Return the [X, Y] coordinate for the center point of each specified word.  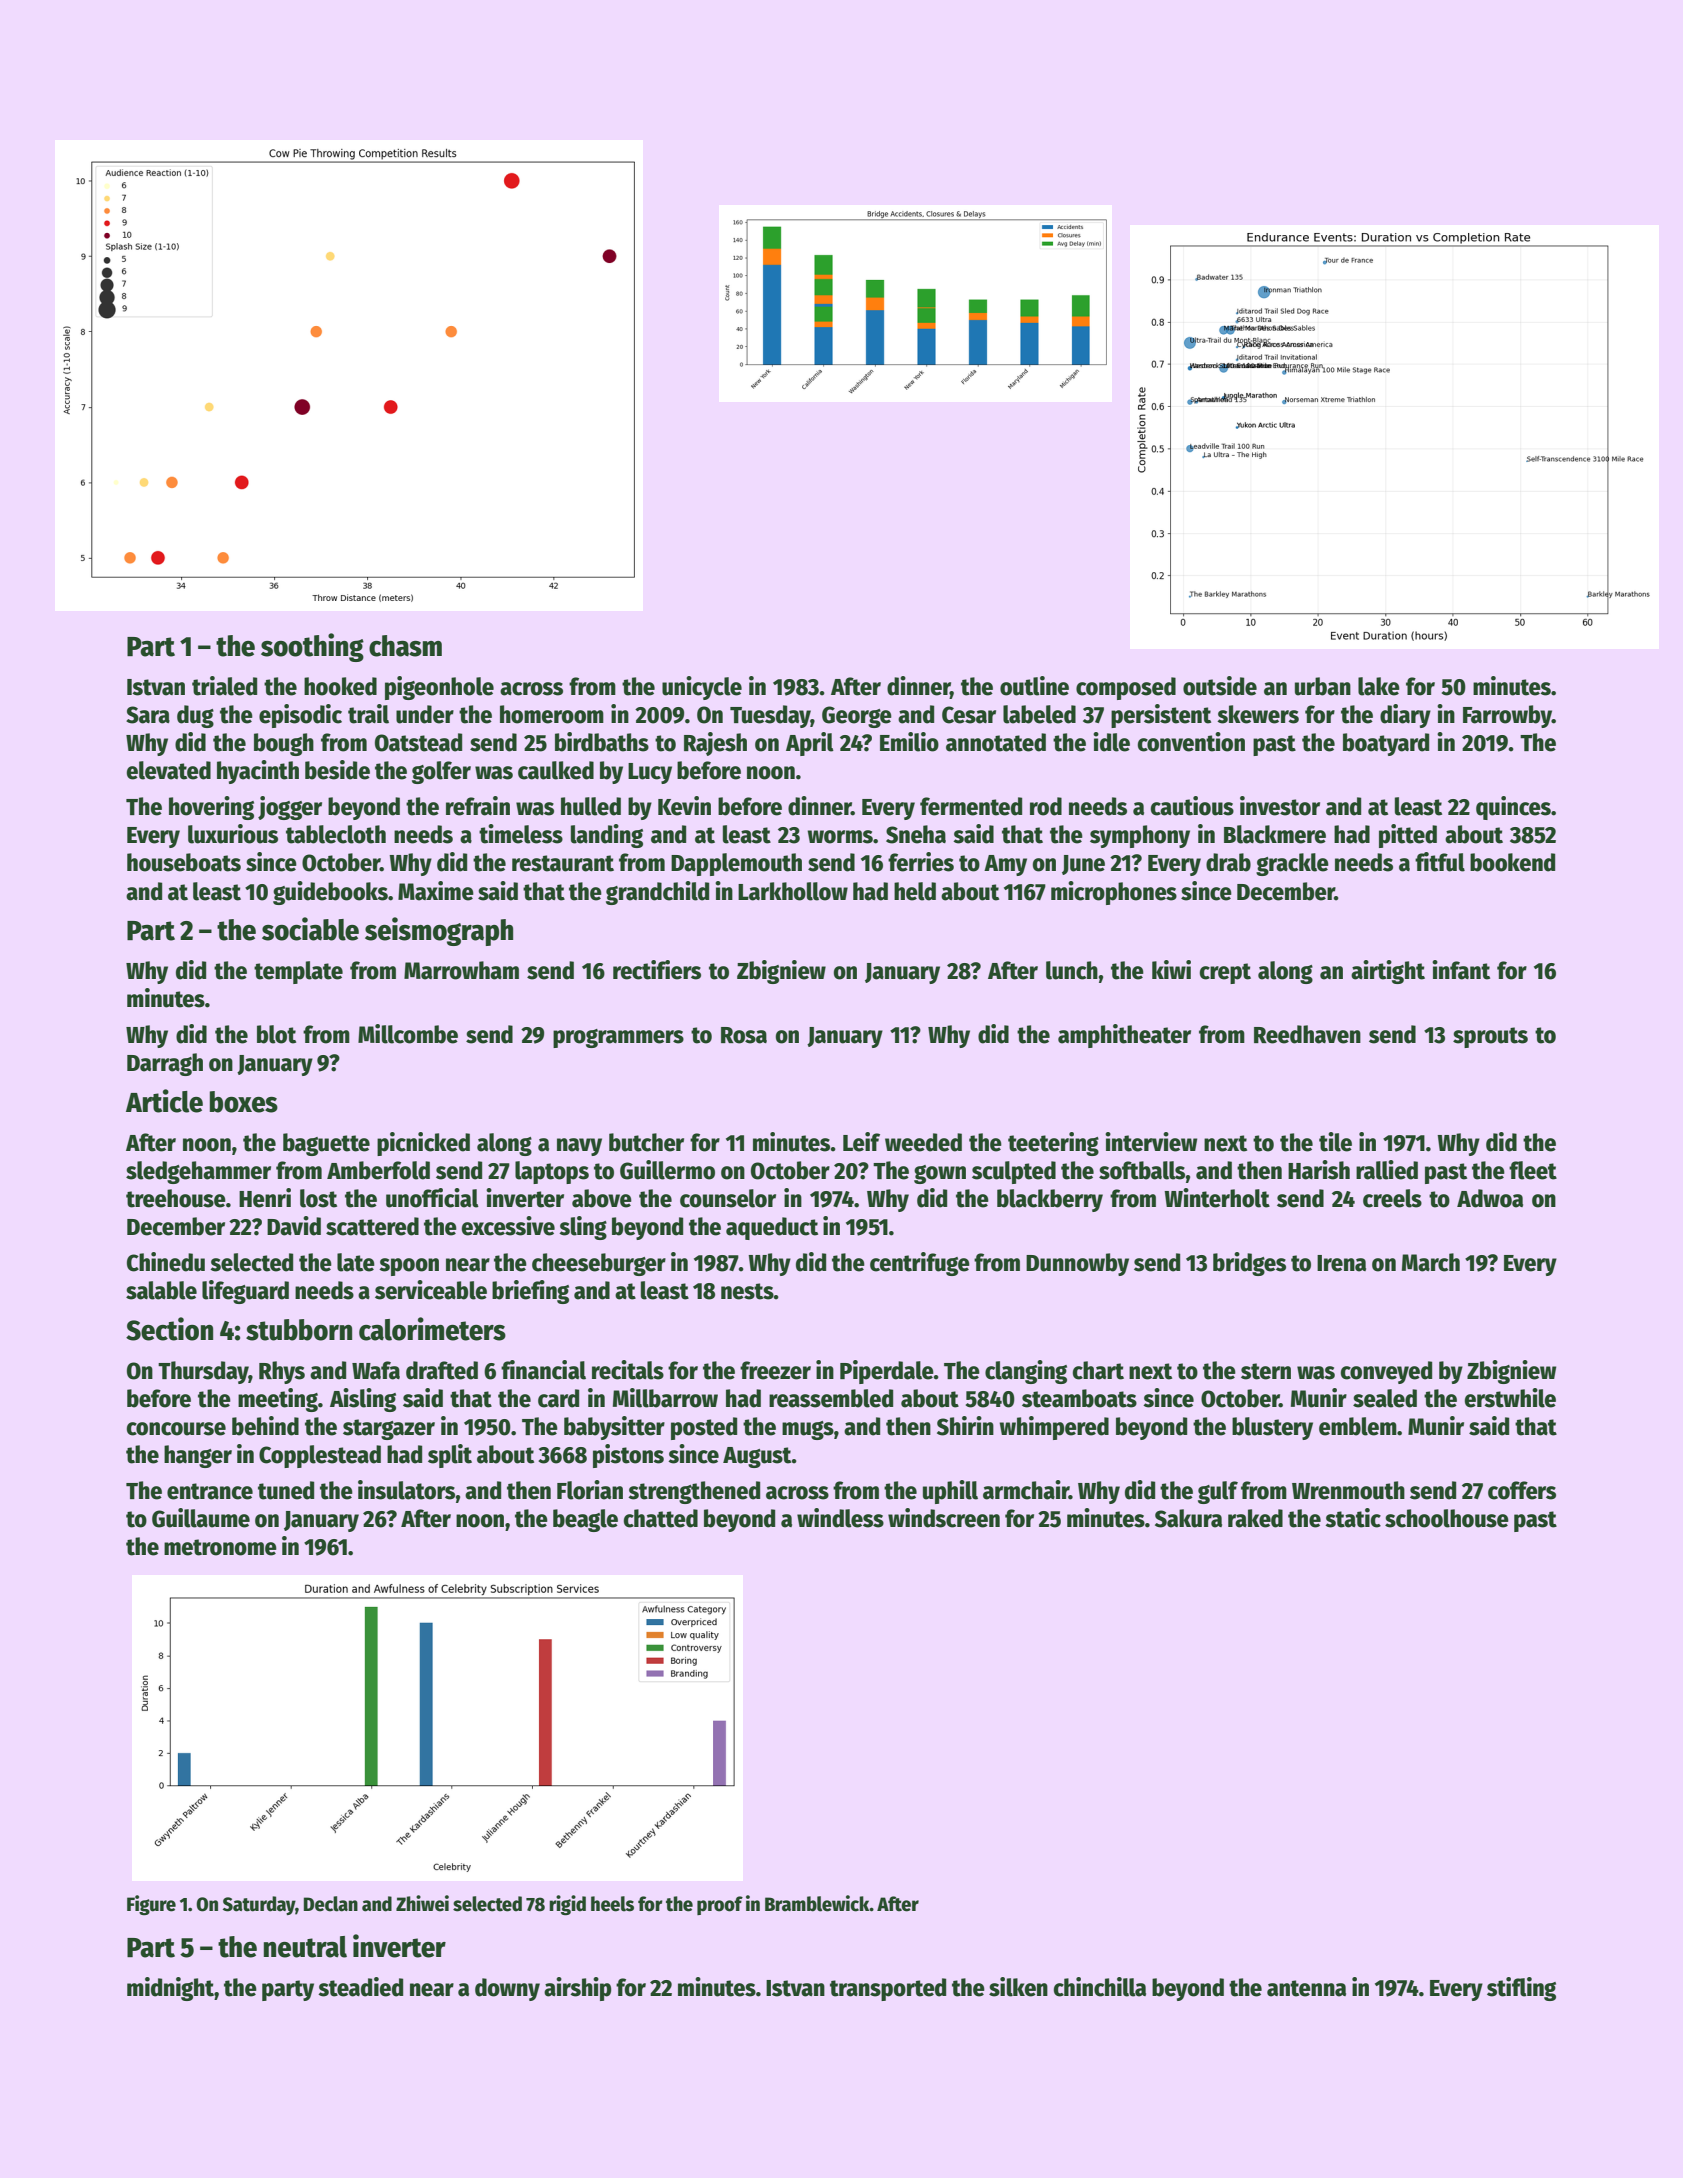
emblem [1358, 1426]
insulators [407, 1490]
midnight [170, 1989]
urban [1323, 686]
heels [612, 1904]
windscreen [944, 1518]
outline [1034, 686]
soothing [312, 647]
